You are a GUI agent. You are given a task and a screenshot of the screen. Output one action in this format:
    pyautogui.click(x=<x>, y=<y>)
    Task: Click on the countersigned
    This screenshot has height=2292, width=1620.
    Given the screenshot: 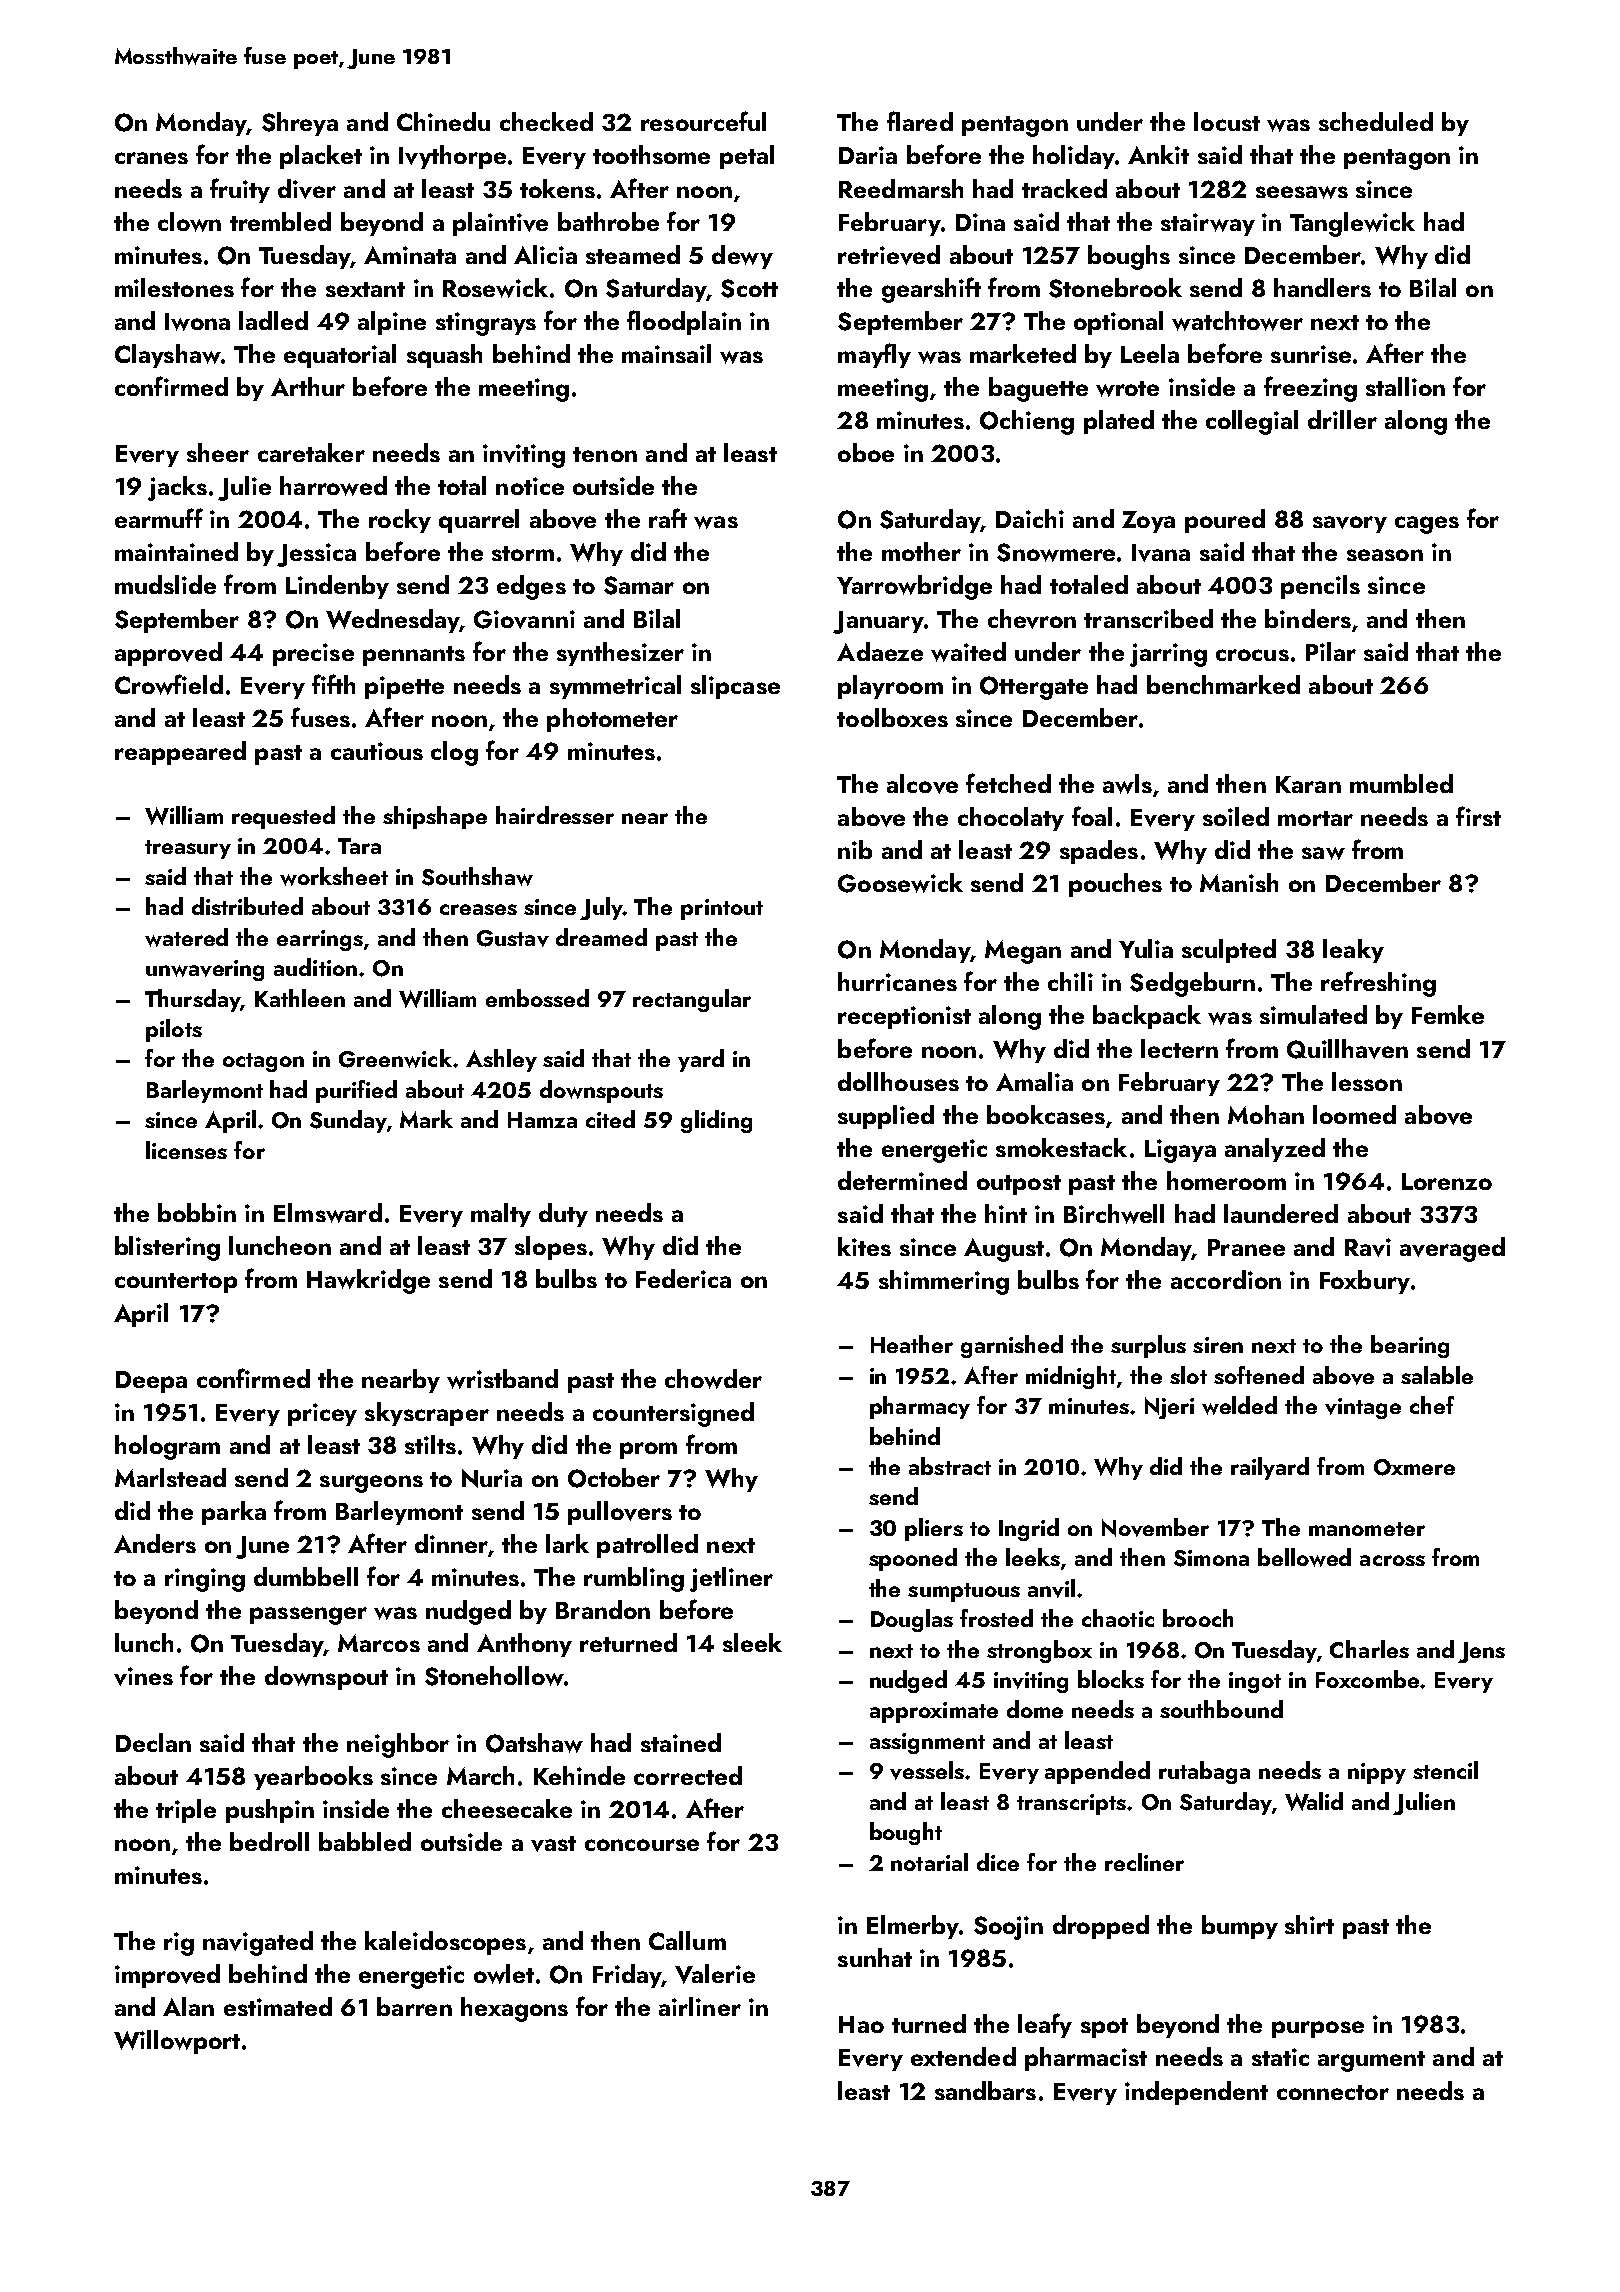 What is the action you would take?
    pyautogui.click(x=673, y=1414)
